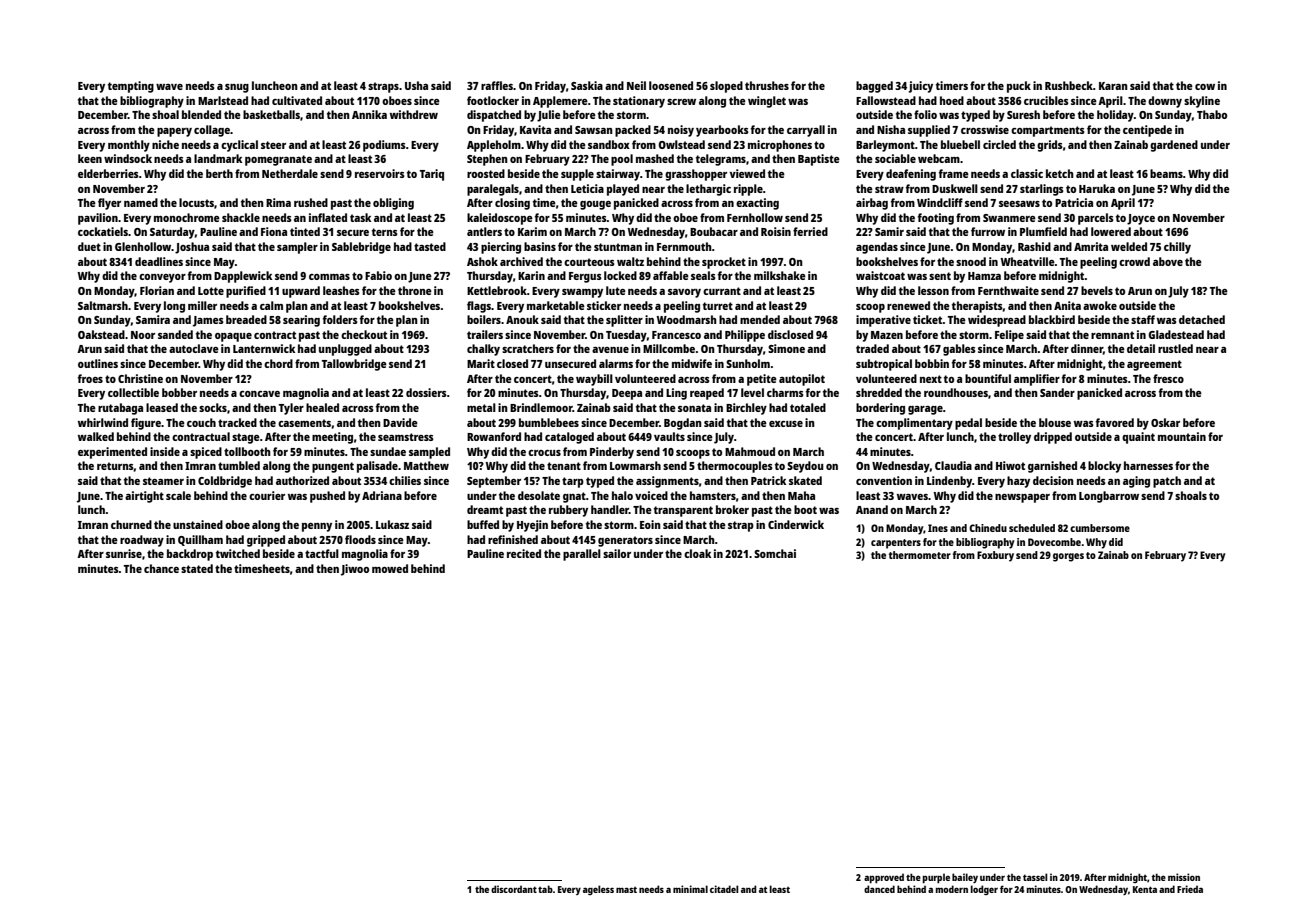  Describe the element at coordinates (724, 889) in the screenshot. I see `citadel` at that location.
